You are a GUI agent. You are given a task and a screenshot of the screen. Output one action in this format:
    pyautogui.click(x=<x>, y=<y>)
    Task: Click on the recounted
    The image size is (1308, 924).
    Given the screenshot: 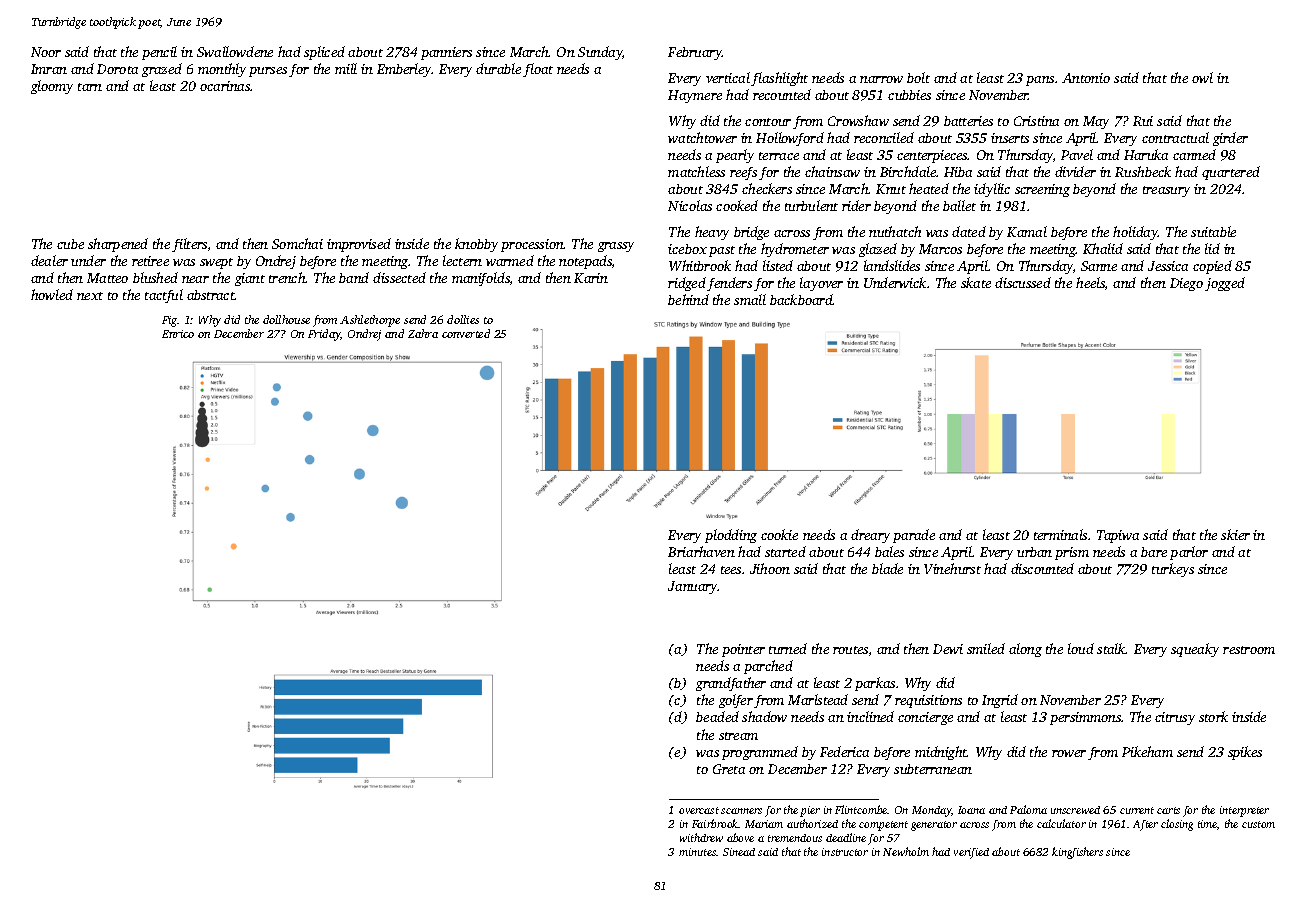 What is the action you would take?
    pyautogui.click(x=782, y=94)
